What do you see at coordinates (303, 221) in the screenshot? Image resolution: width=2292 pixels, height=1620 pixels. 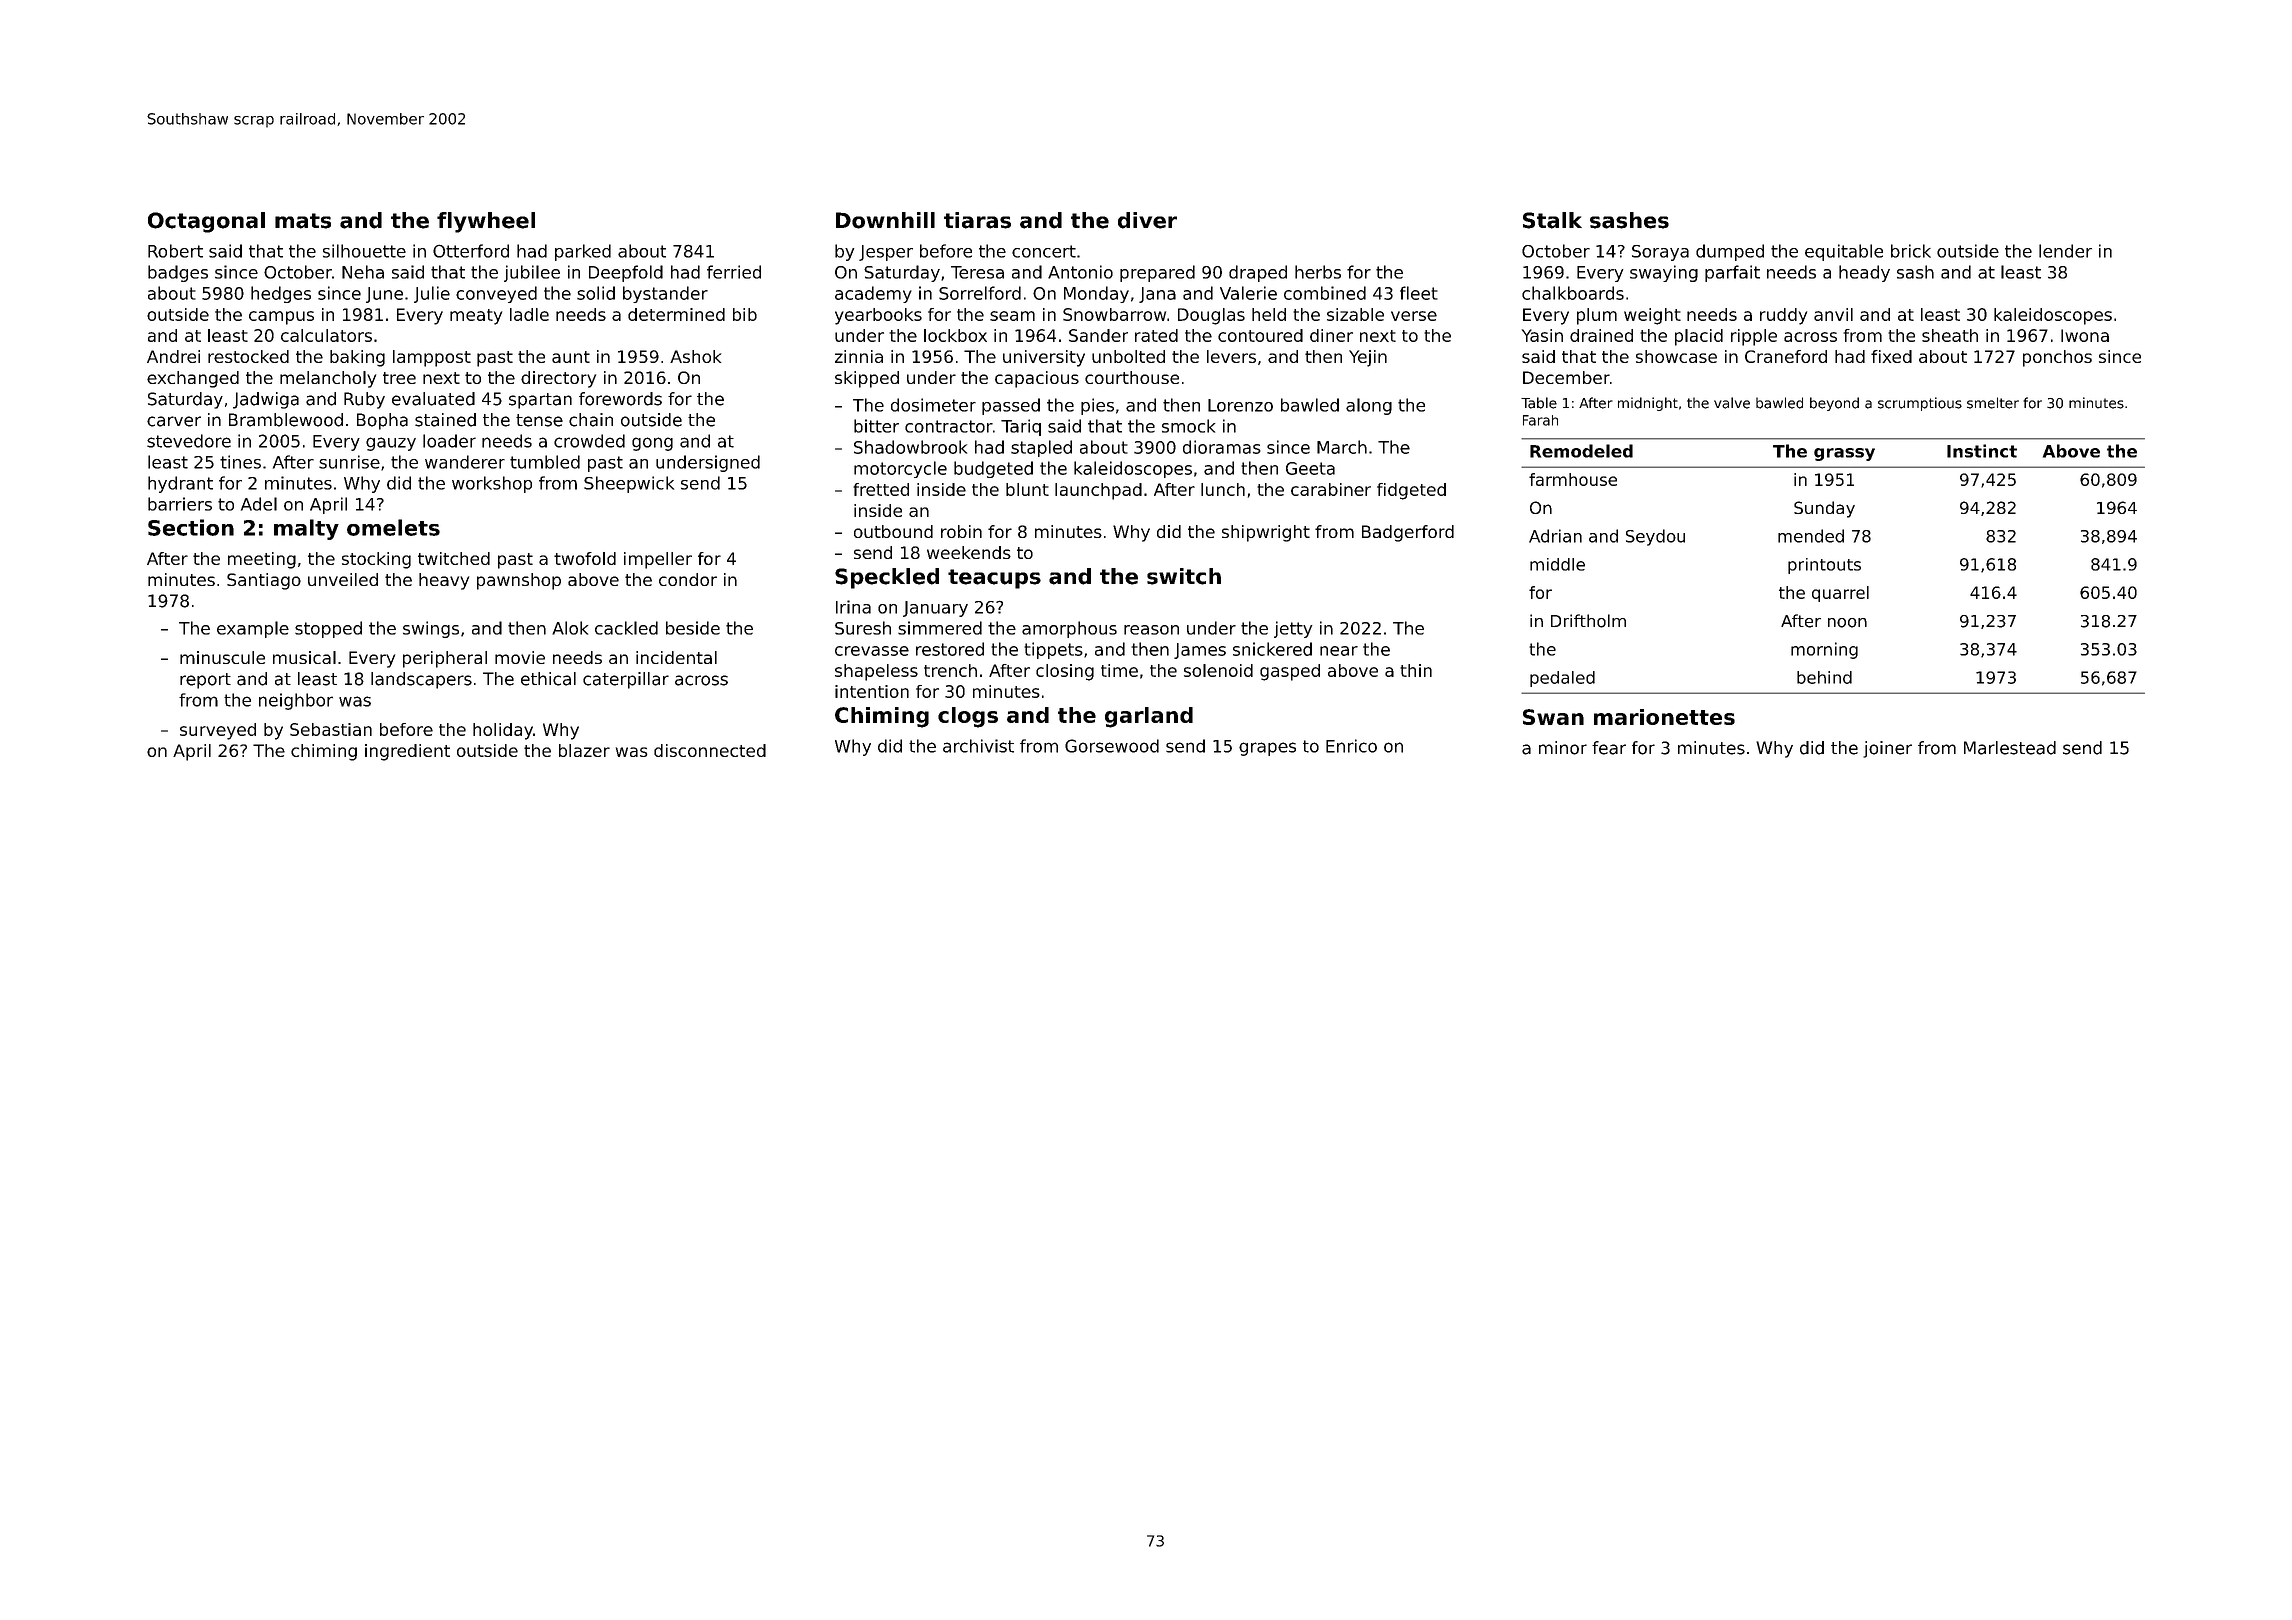 I see `mats` at bounding box center [303, 221].
